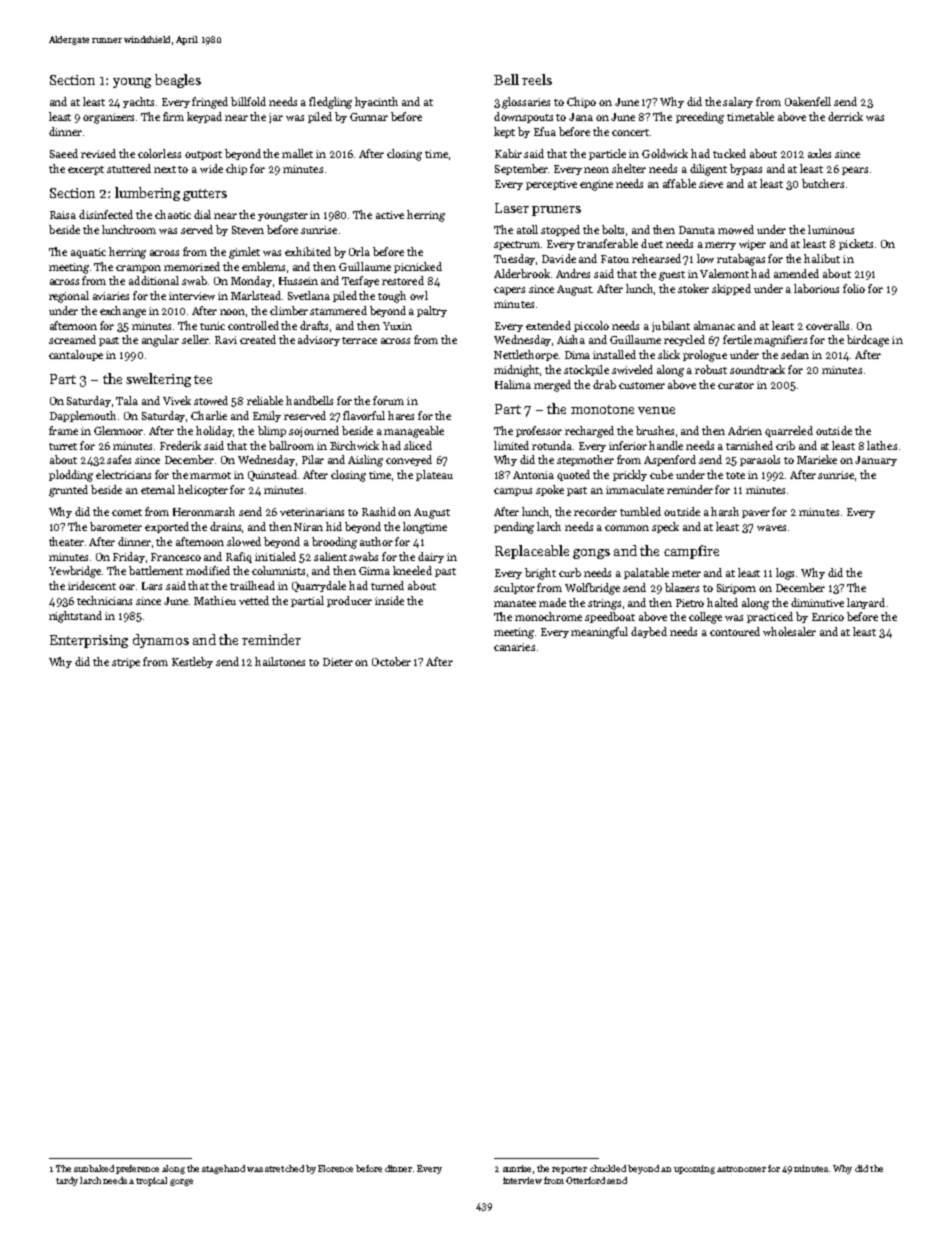 The width and height of the page is (952, 1233). Describe the element at coordinates (94, 1168) in the page. I see `sunbaked` at that location.
